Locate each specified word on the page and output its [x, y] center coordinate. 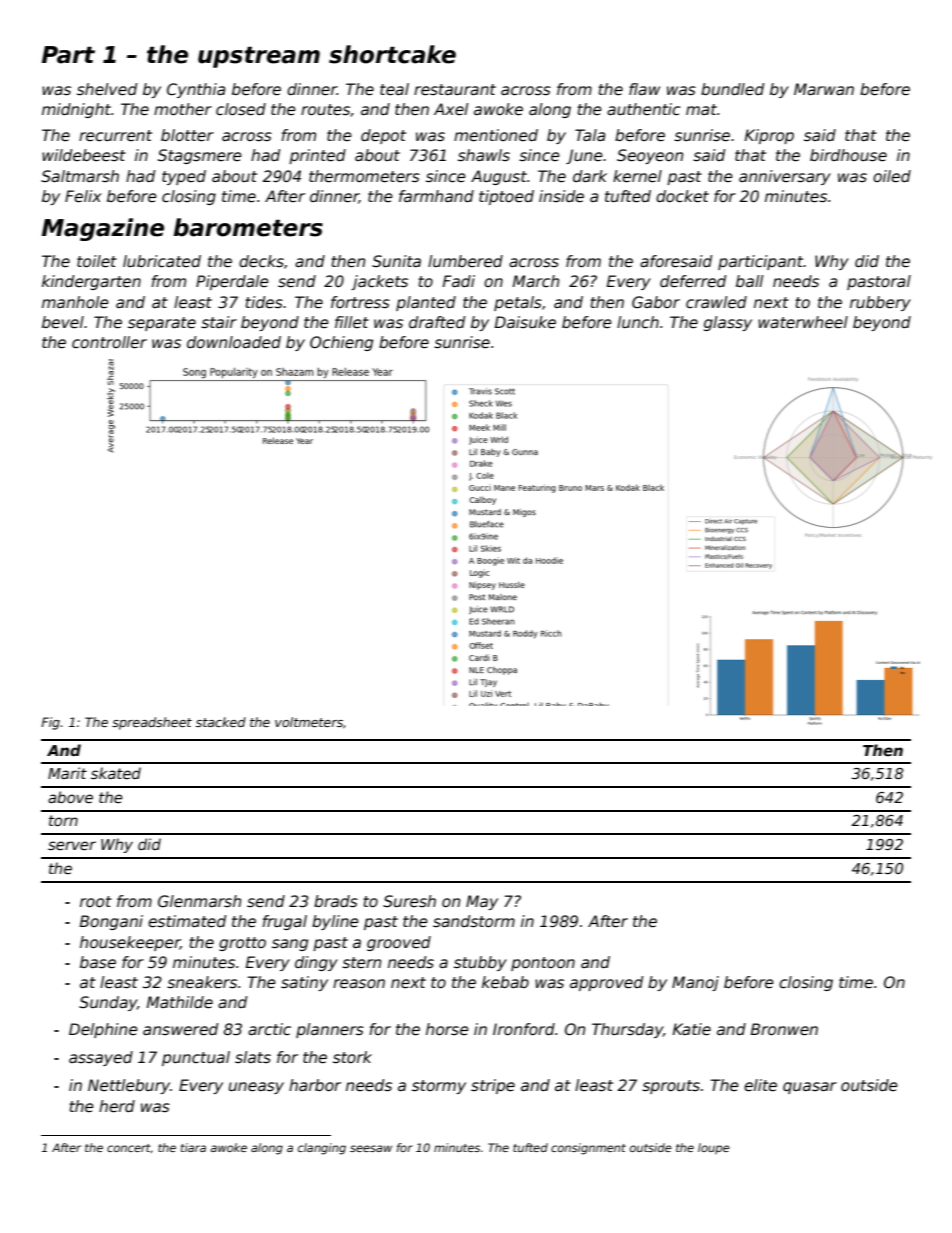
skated [116, 773]
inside [561, 196]
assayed [101, 1058]
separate [162, 324]
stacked [221, 722]
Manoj [695, 983]
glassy [728, 323]
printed [317, 156]
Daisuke [525, 322]
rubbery [880, 303]
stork [352, 1057]
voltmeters [309, 722]
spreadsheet [152, 723]
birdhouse [848, 155]
